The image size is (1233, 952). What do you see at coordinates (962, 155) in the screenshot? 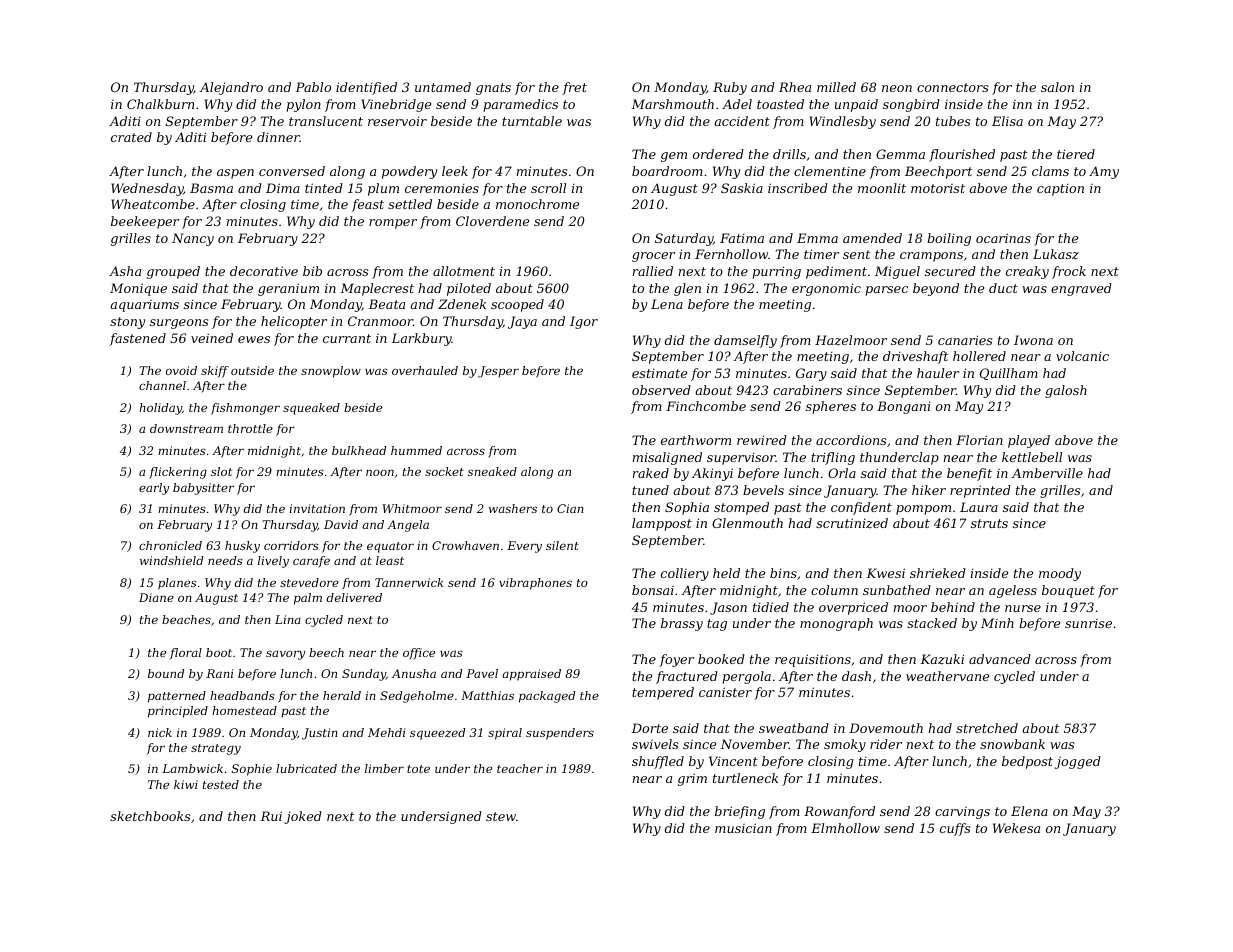
I see `flourished` at bounding box center [962, 155].
